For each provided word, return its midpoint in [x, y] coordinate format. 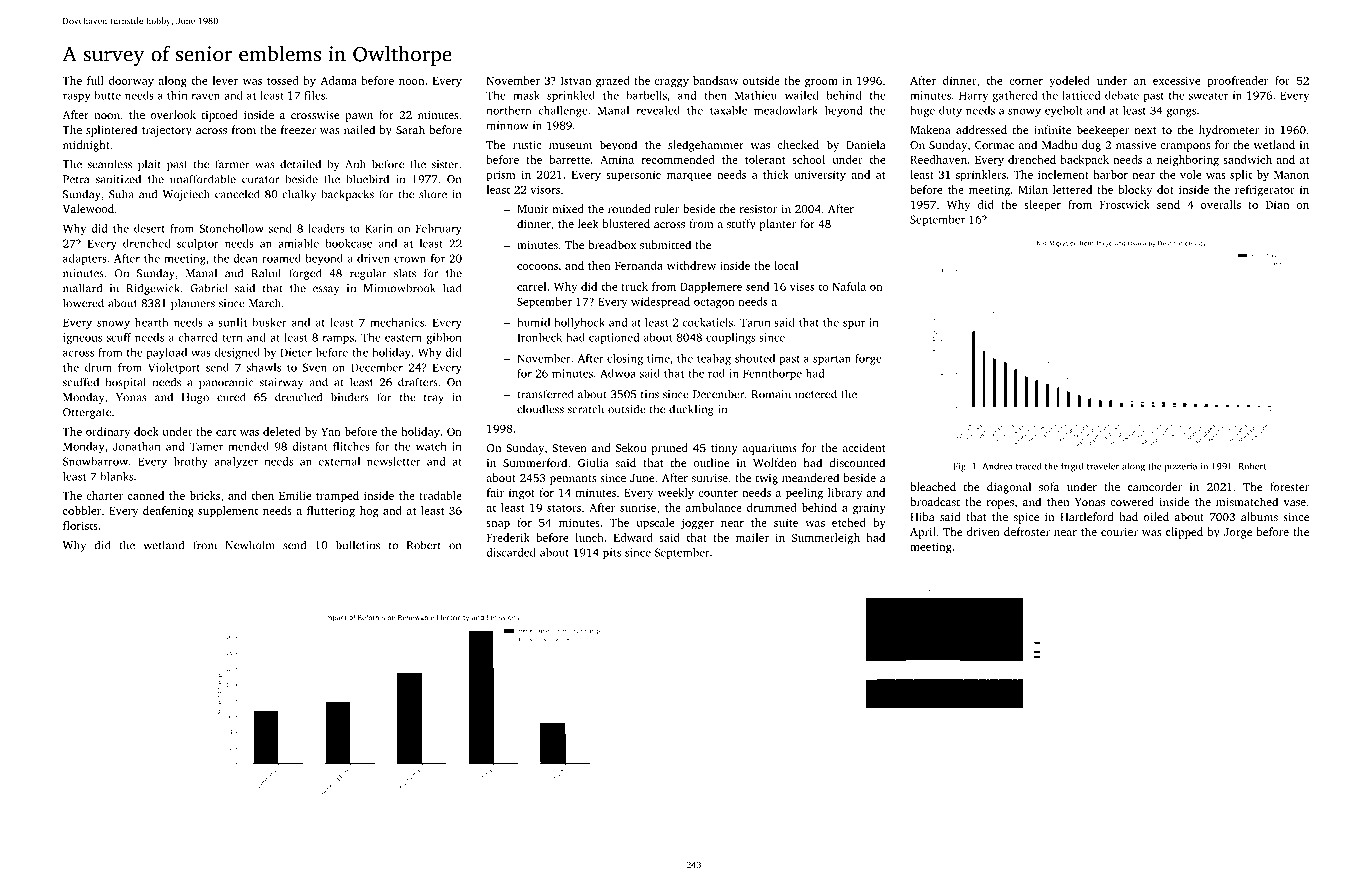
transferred [545, 394]
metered [816, 394]
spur [854, 324]
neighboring [1188, 161]
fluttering [331, 512]
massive [1136, 145]
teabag [714, 359]
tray [434, 399]
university [820, 176]
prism [501, 176]
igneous [82, 338]
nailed [359, 129]
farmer [232, 164]
